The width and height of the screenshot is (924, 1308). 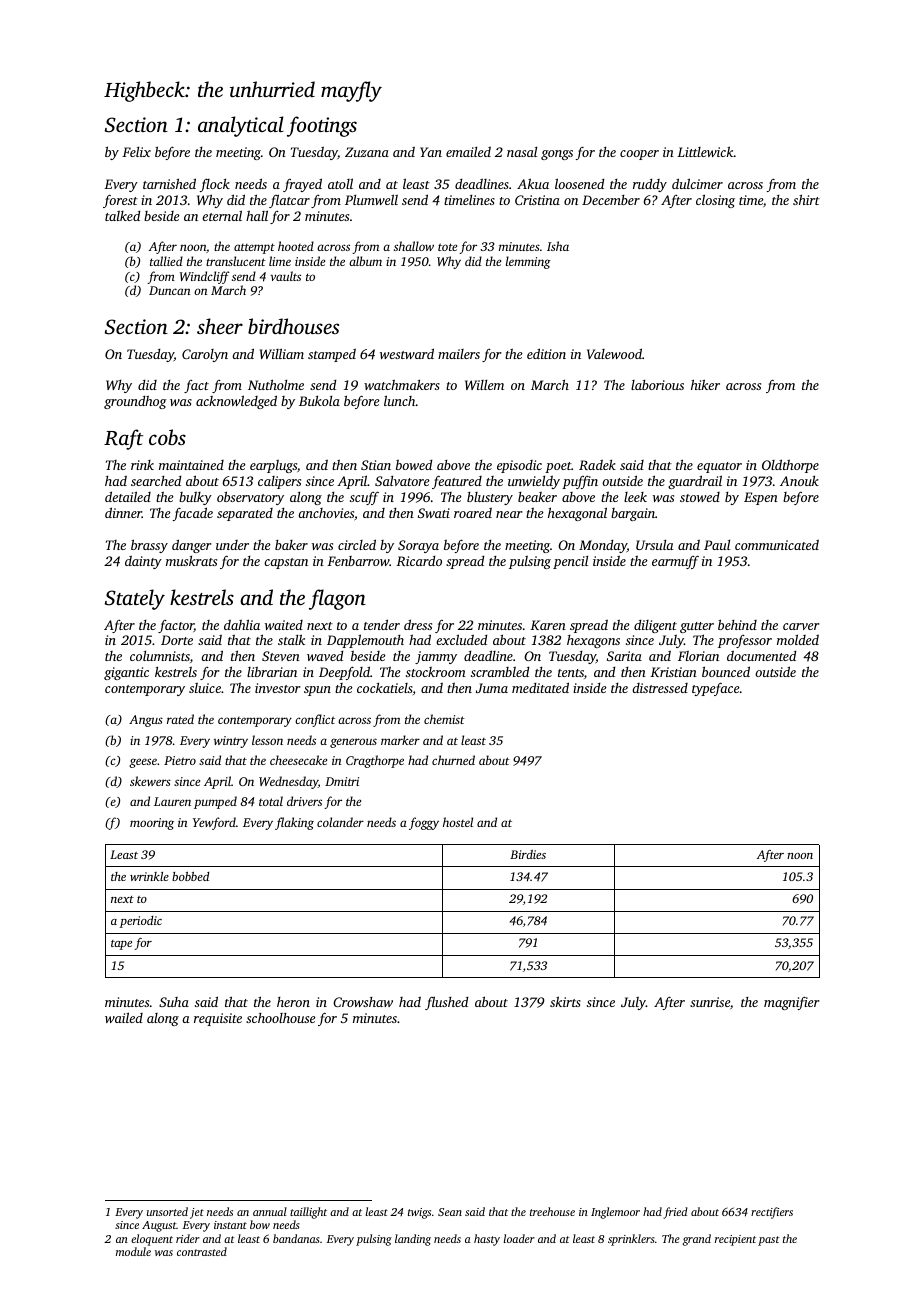 I want to click on Stately, so click(x=135, y=599).
